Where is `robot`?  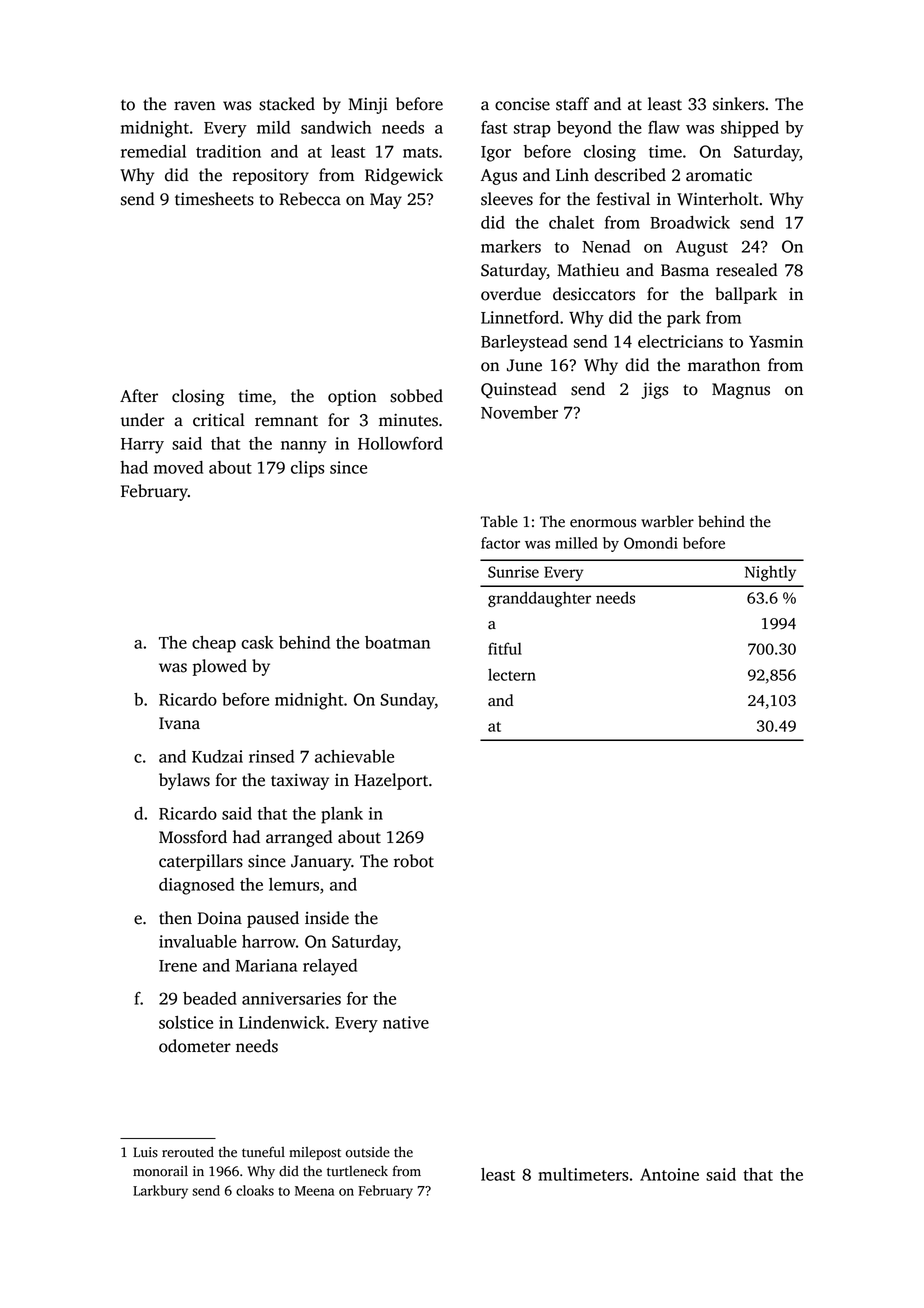
robot is located at coordinates (414, 861).
